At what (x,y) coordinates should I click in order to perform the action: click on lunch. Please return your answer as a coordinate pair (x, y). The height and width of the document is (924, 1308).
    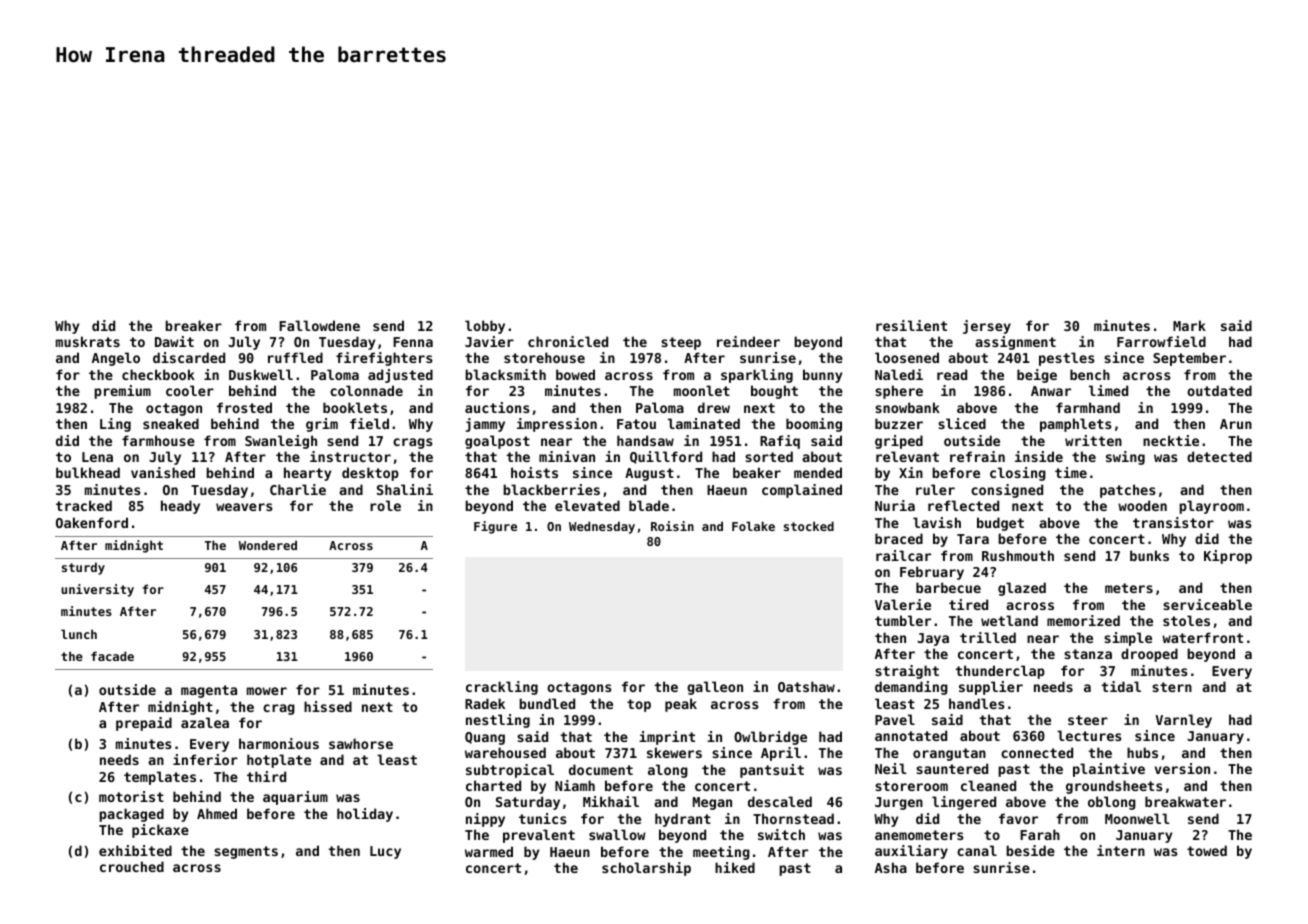
    Looking at the image, I should click on (79, 634).
